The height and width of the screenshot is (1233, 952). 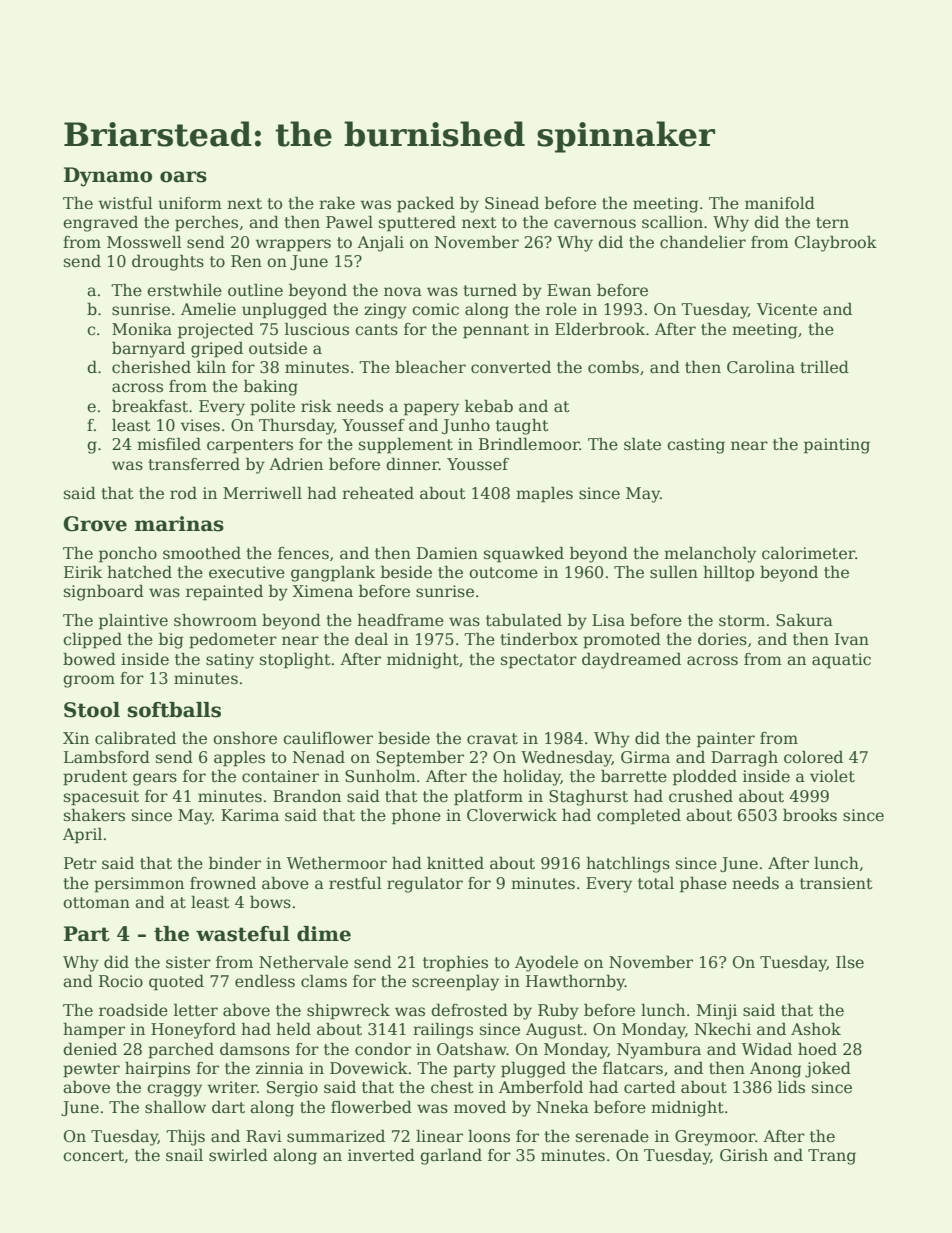 What do you see at coordinates (425, 204) in the screenshot?
I see `packed` at bounding box center [425, 204].
